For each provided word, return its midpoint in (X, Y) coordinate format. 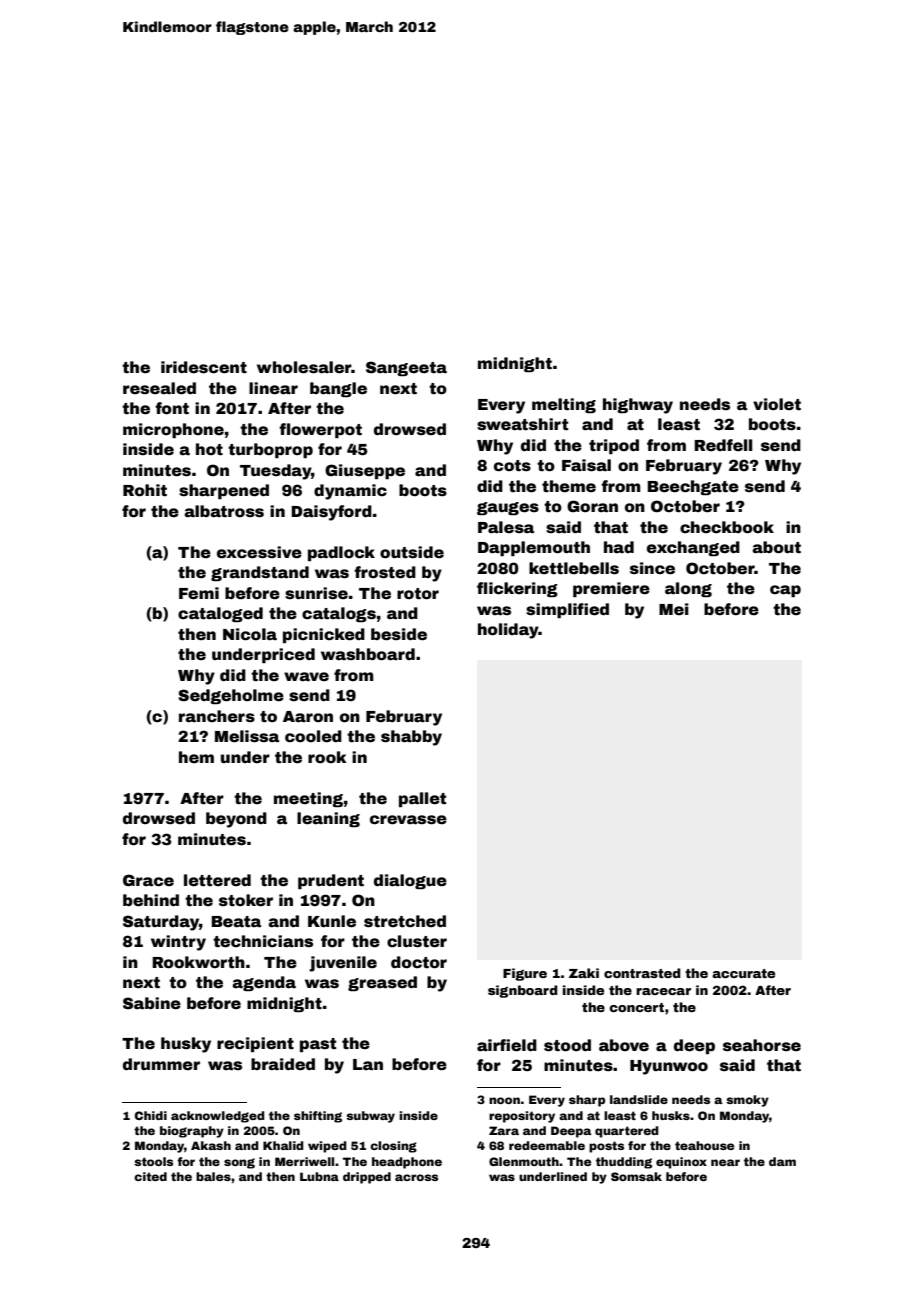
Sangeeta (406, 368)
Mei (674, 609)
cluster (417, 941)
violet (777, 404)
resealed (159, 388)
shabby (411, 738)
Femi (199, 593)
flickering (517, 589)
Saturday (161, 923)
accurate (743, 973)
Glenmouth (524, 1161)
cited (150, 1176)
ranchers (217, 716)
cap (785, 591)
